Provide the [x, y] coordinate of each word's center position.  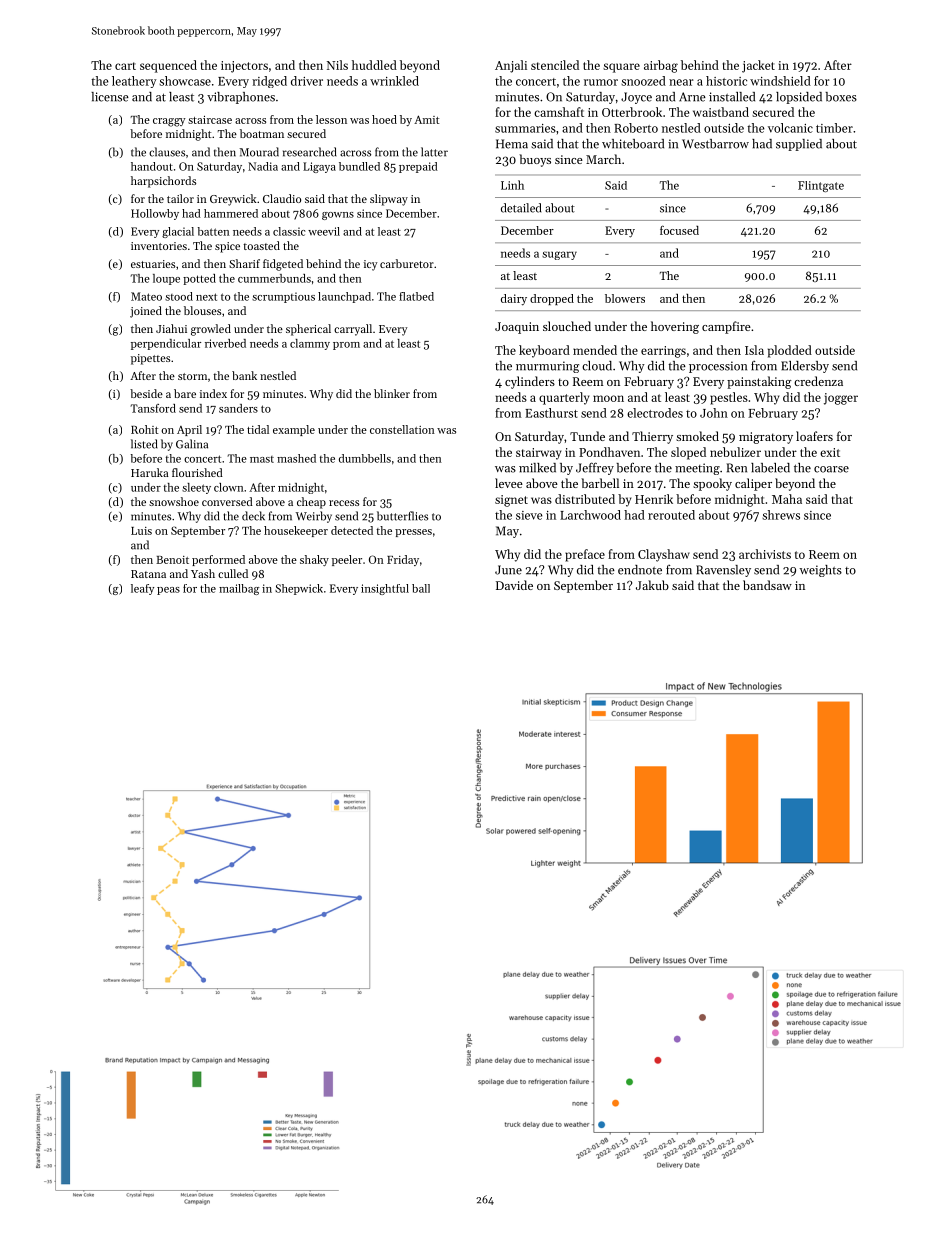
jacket [758, 66]
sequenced [168, 66]
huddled [374, 65]
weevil [324, 231]
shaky [314, 560]
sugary [559, 255]
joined [146, 312]
